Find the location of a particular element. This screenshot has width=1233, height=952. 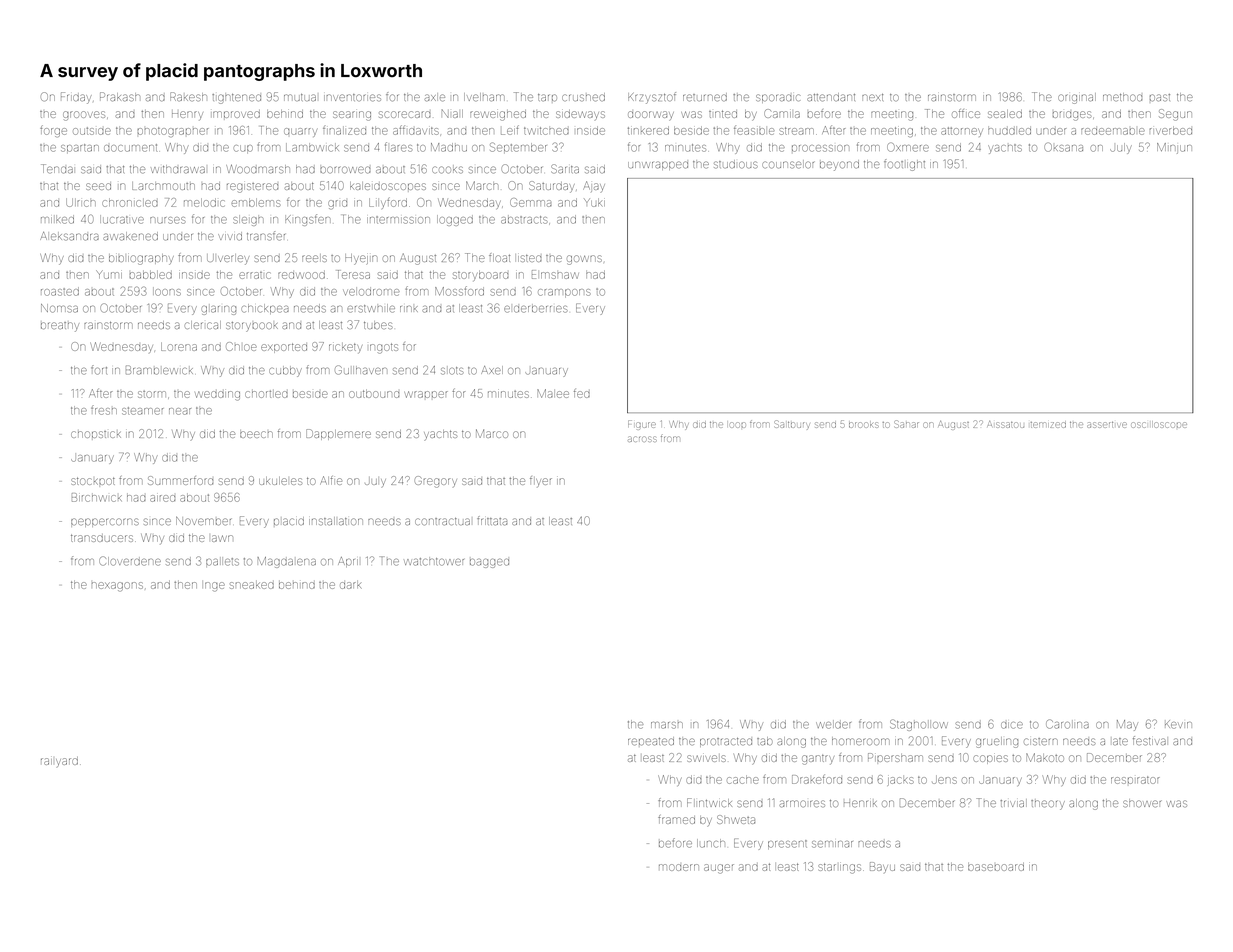

Oksana is located at coordinates (1063, 147).
